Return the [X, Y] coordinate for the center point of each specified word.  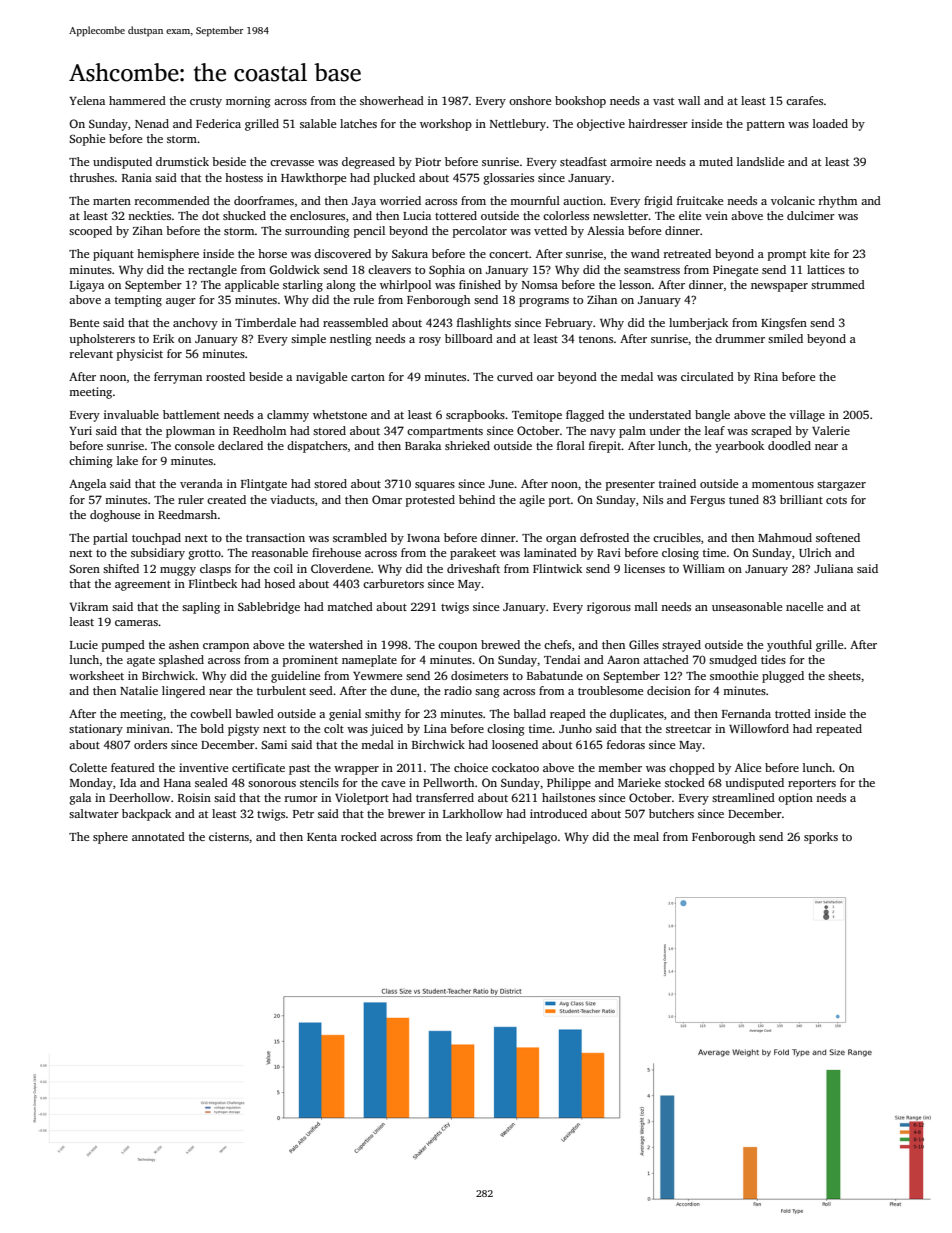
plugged [783, 677]
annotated [158, 836]
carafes [804, 100]
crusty [206, 103]
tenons [596, 339]
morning [248, 102]
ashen [184, 644]
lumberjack [698, 324]
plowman [190, 432]
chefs [557, 644]
